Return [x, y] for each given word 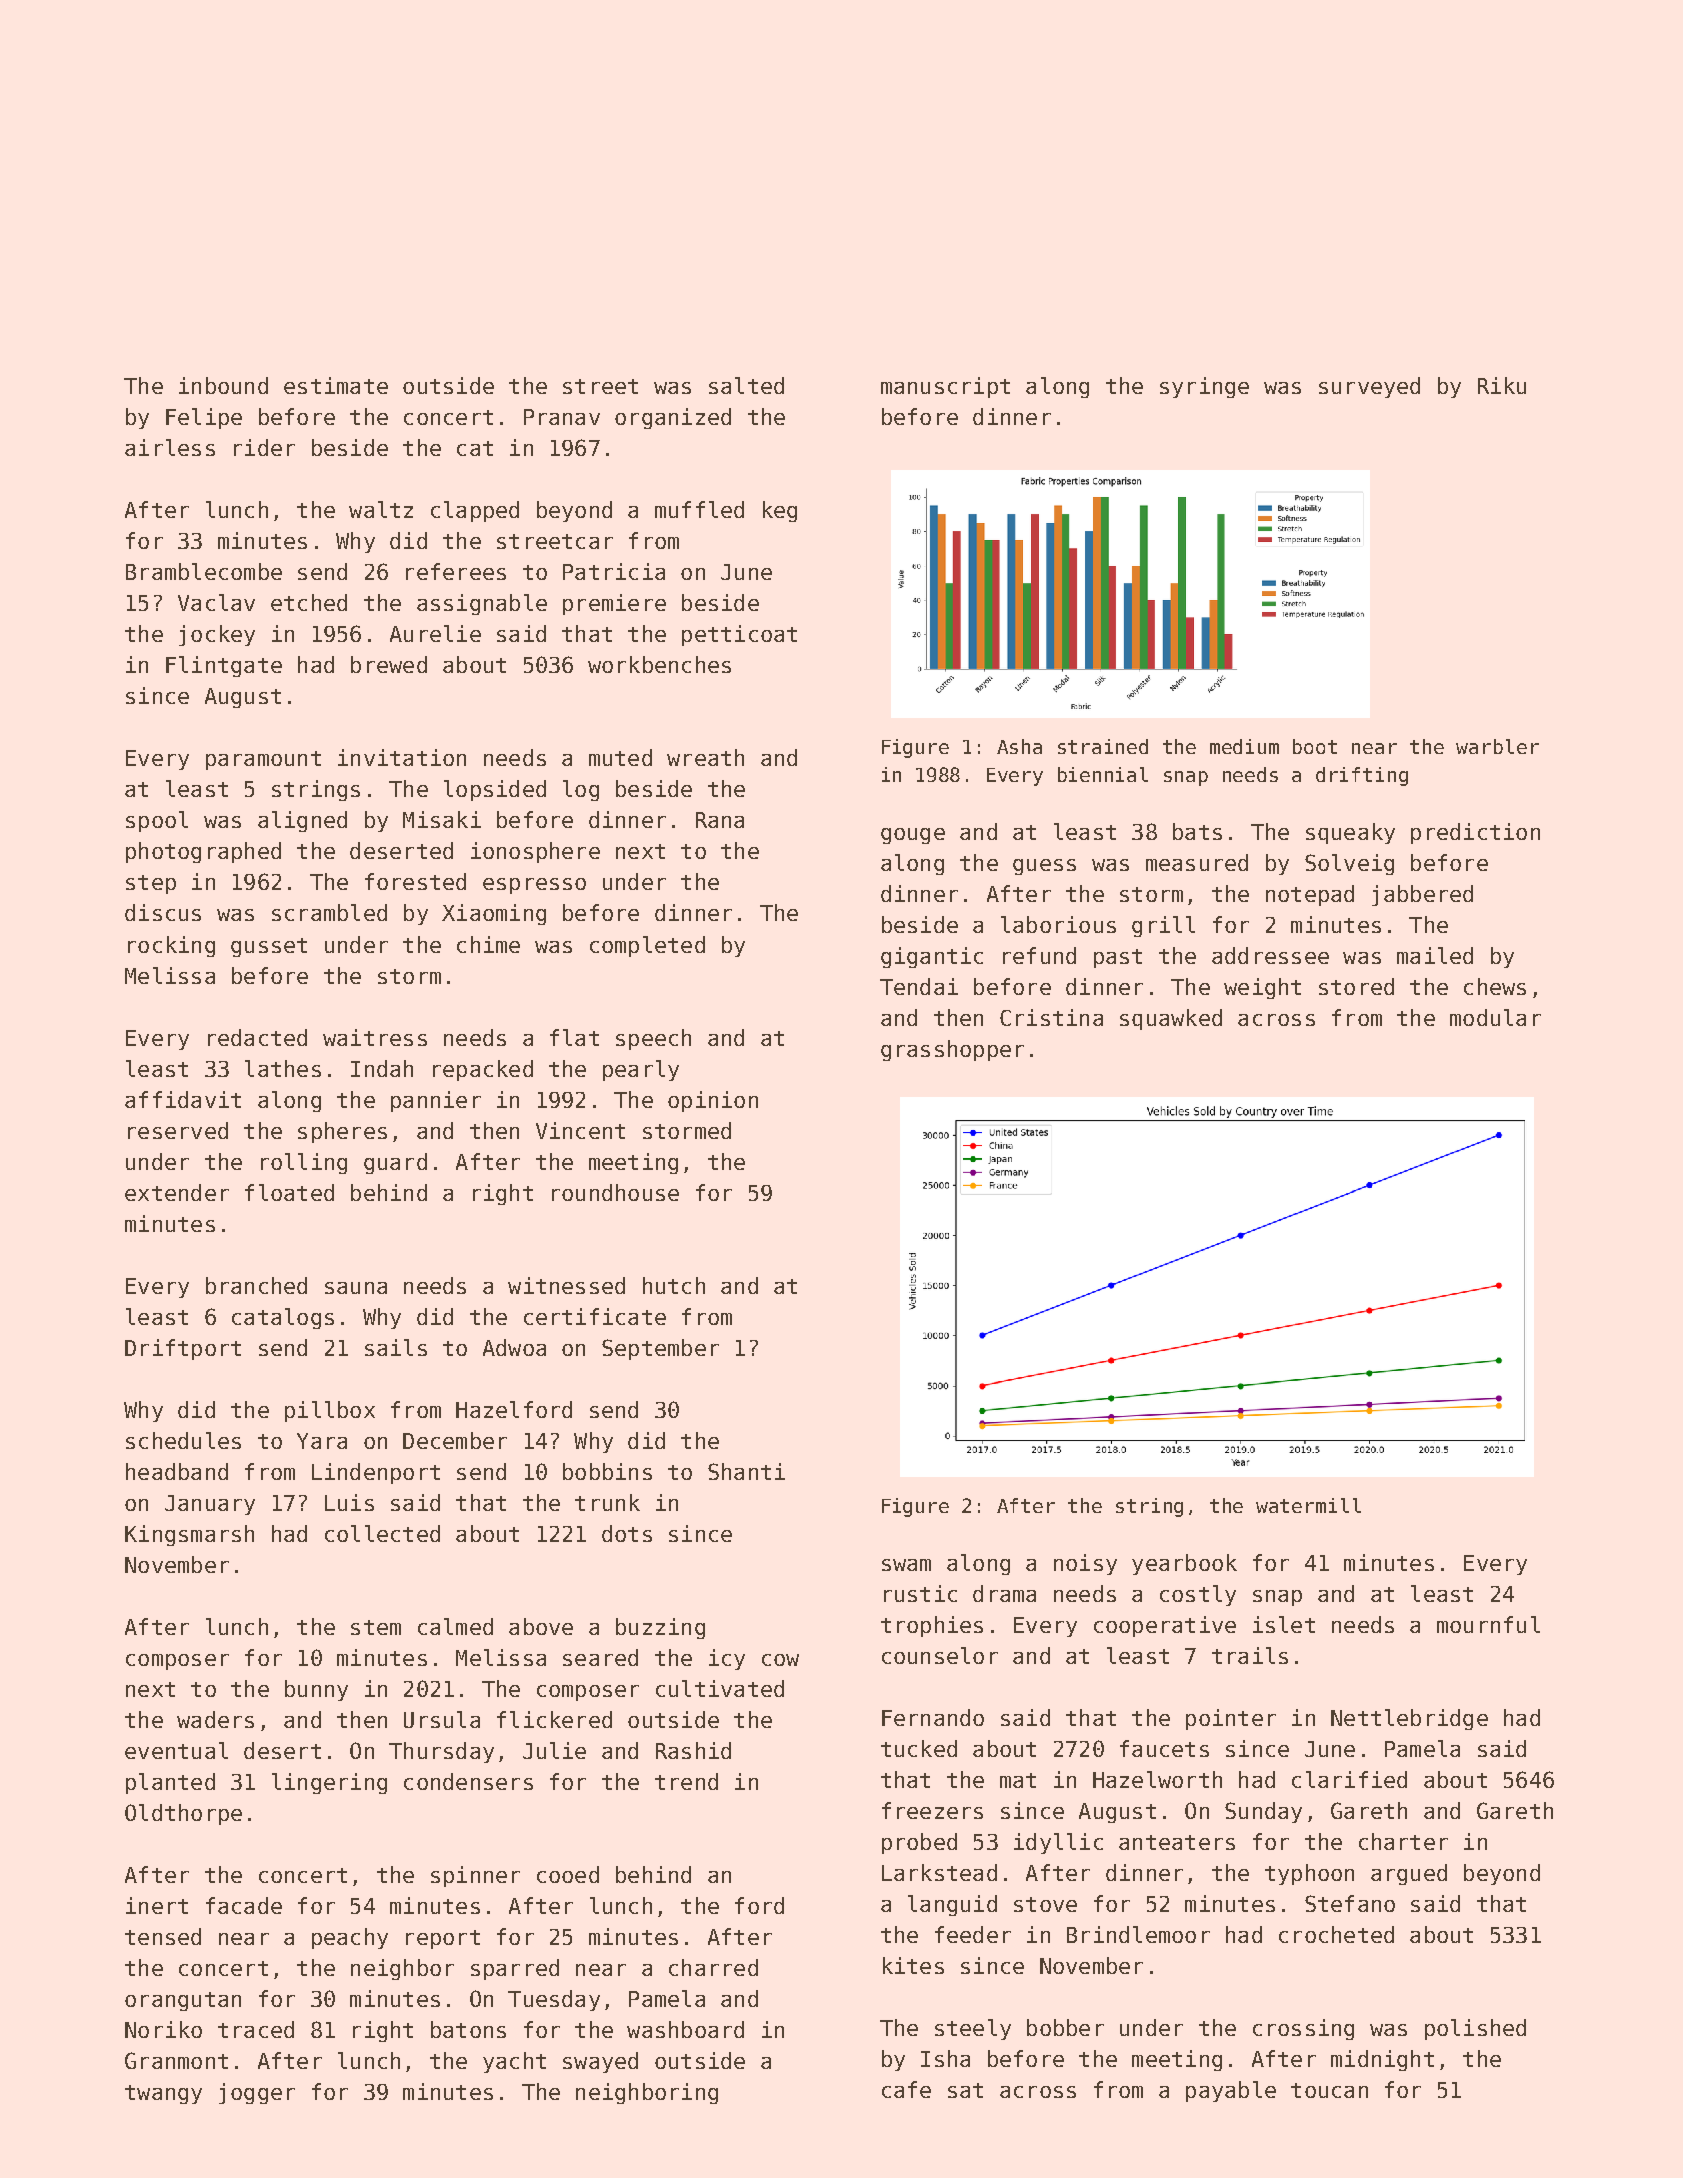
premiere [614, 604]
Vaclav [216, 602]
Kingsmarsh [189, 1535]
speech [653, 1039]
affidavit [183, 1099]
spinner [475, 1876]
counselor [940, 1655]
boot [1315, 746]
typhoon [1309, 1874]
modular [1495, 1017]
